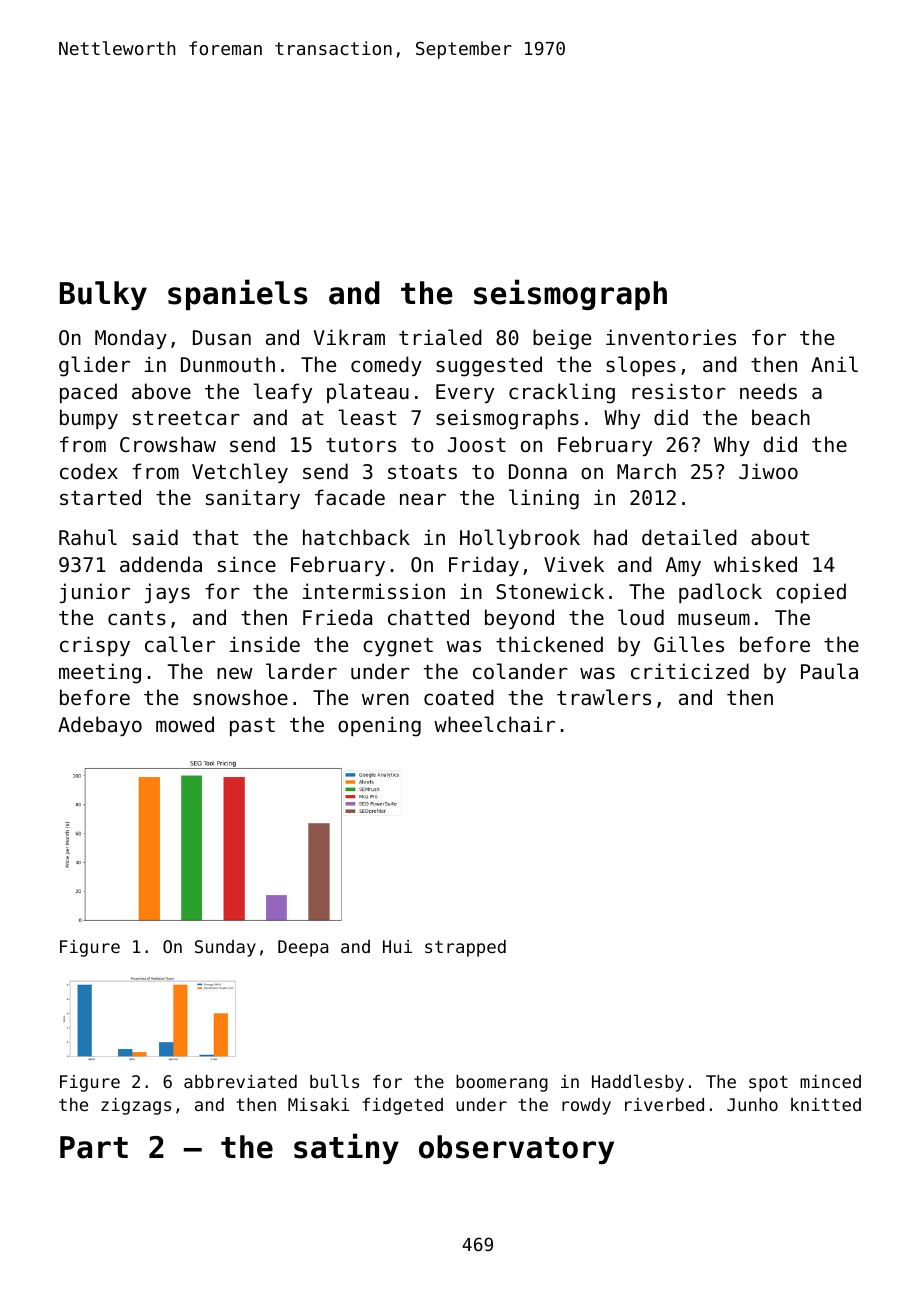  I want to click on Joost, so click(477, 445).
